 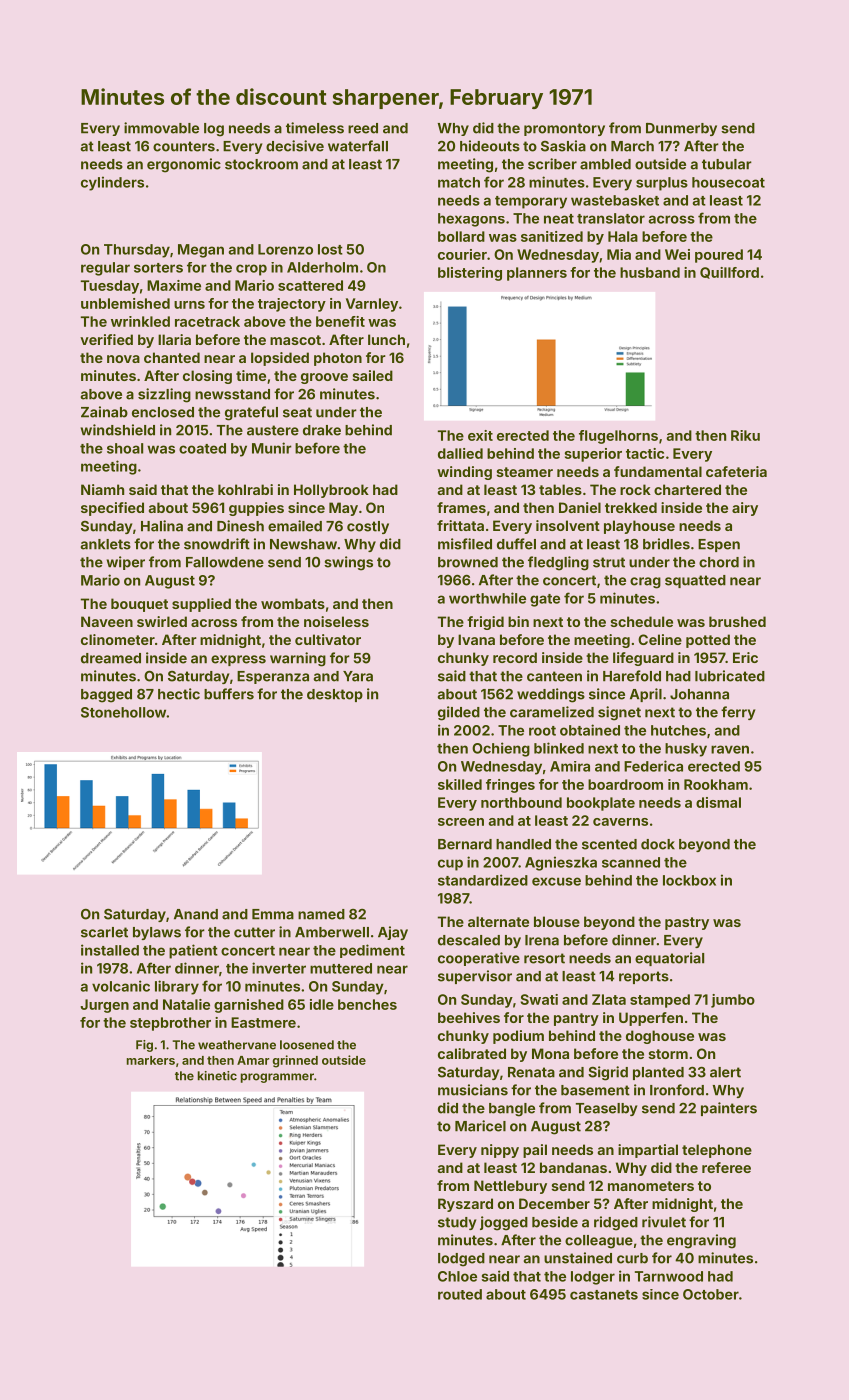 I want to click on desktop, so click(x=335, y=695).
